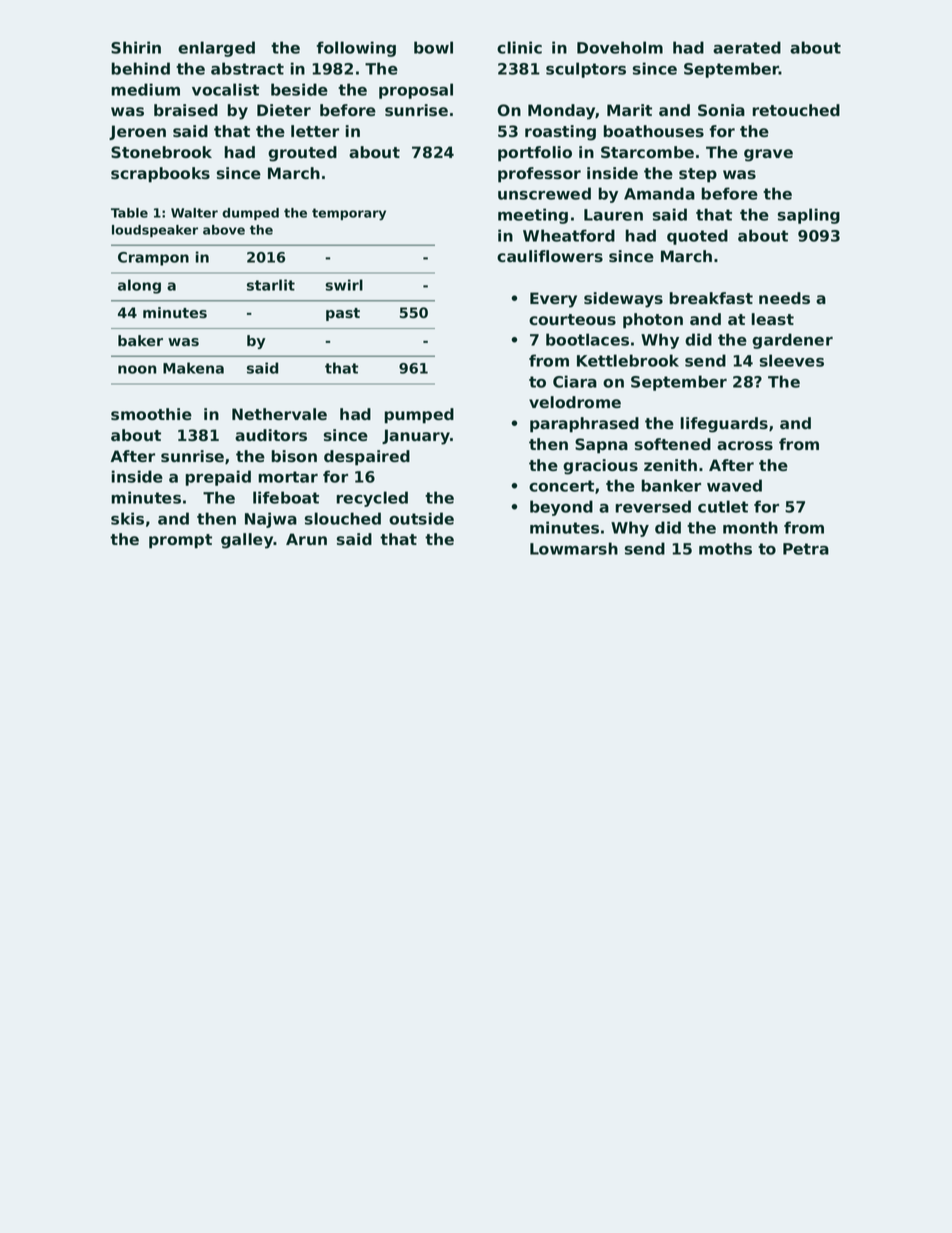 This document has width=952, height=1233. I want to click on roasting, so click(560, 133).
